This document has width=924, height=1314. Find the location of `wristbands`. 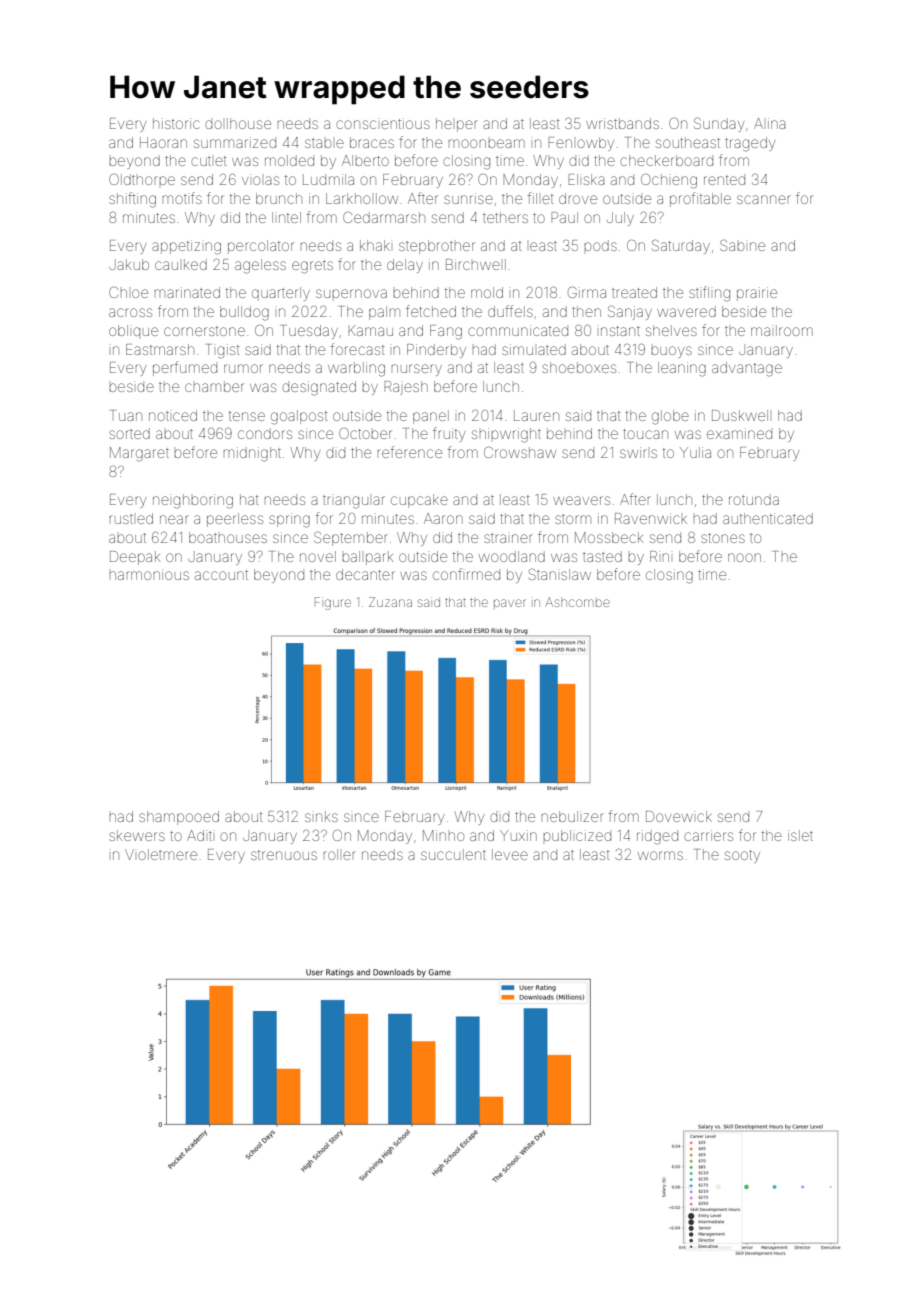

wristbands is located at coordinates (622, 123).
